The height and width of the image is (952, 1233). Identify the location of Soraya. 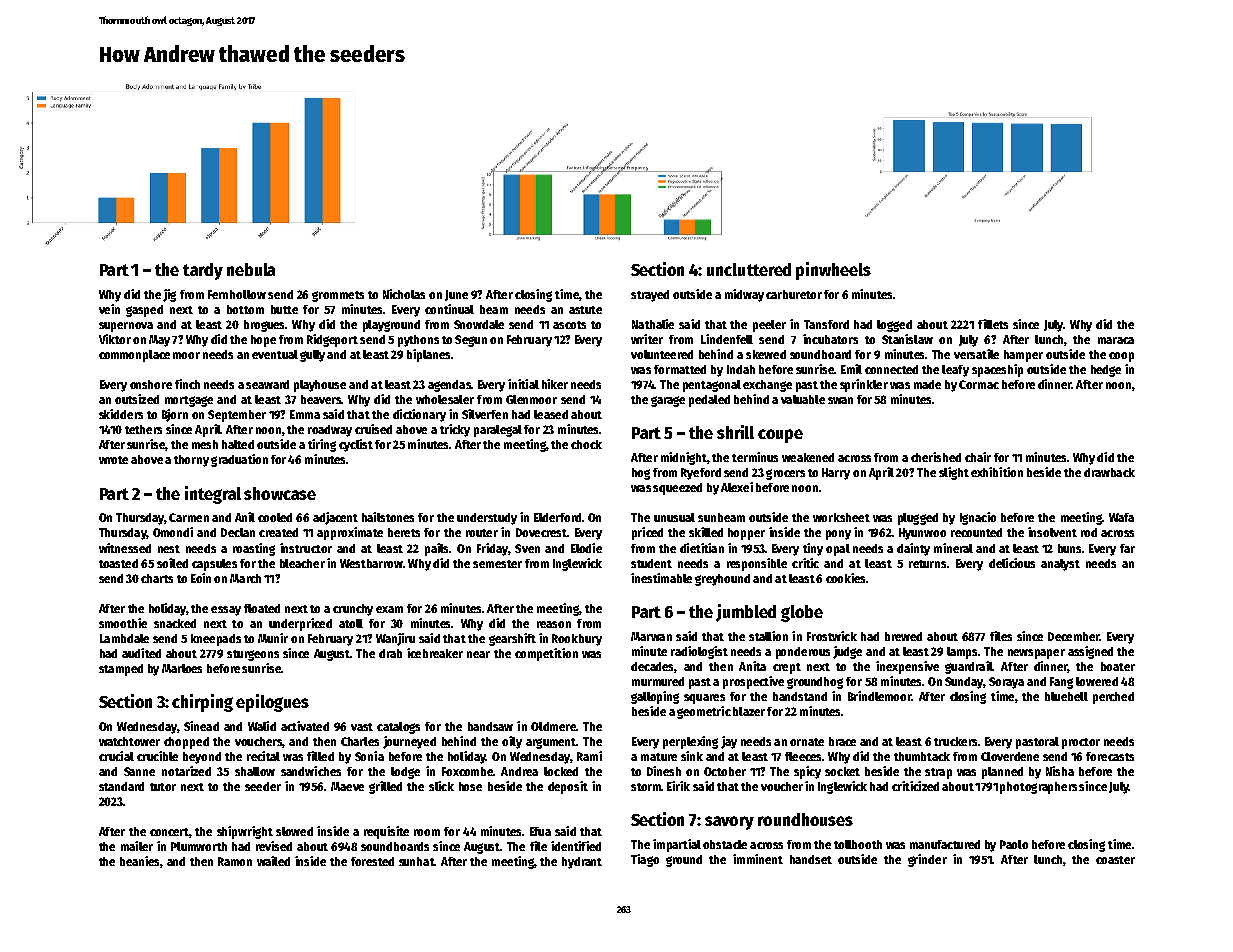
(1006, 683).
